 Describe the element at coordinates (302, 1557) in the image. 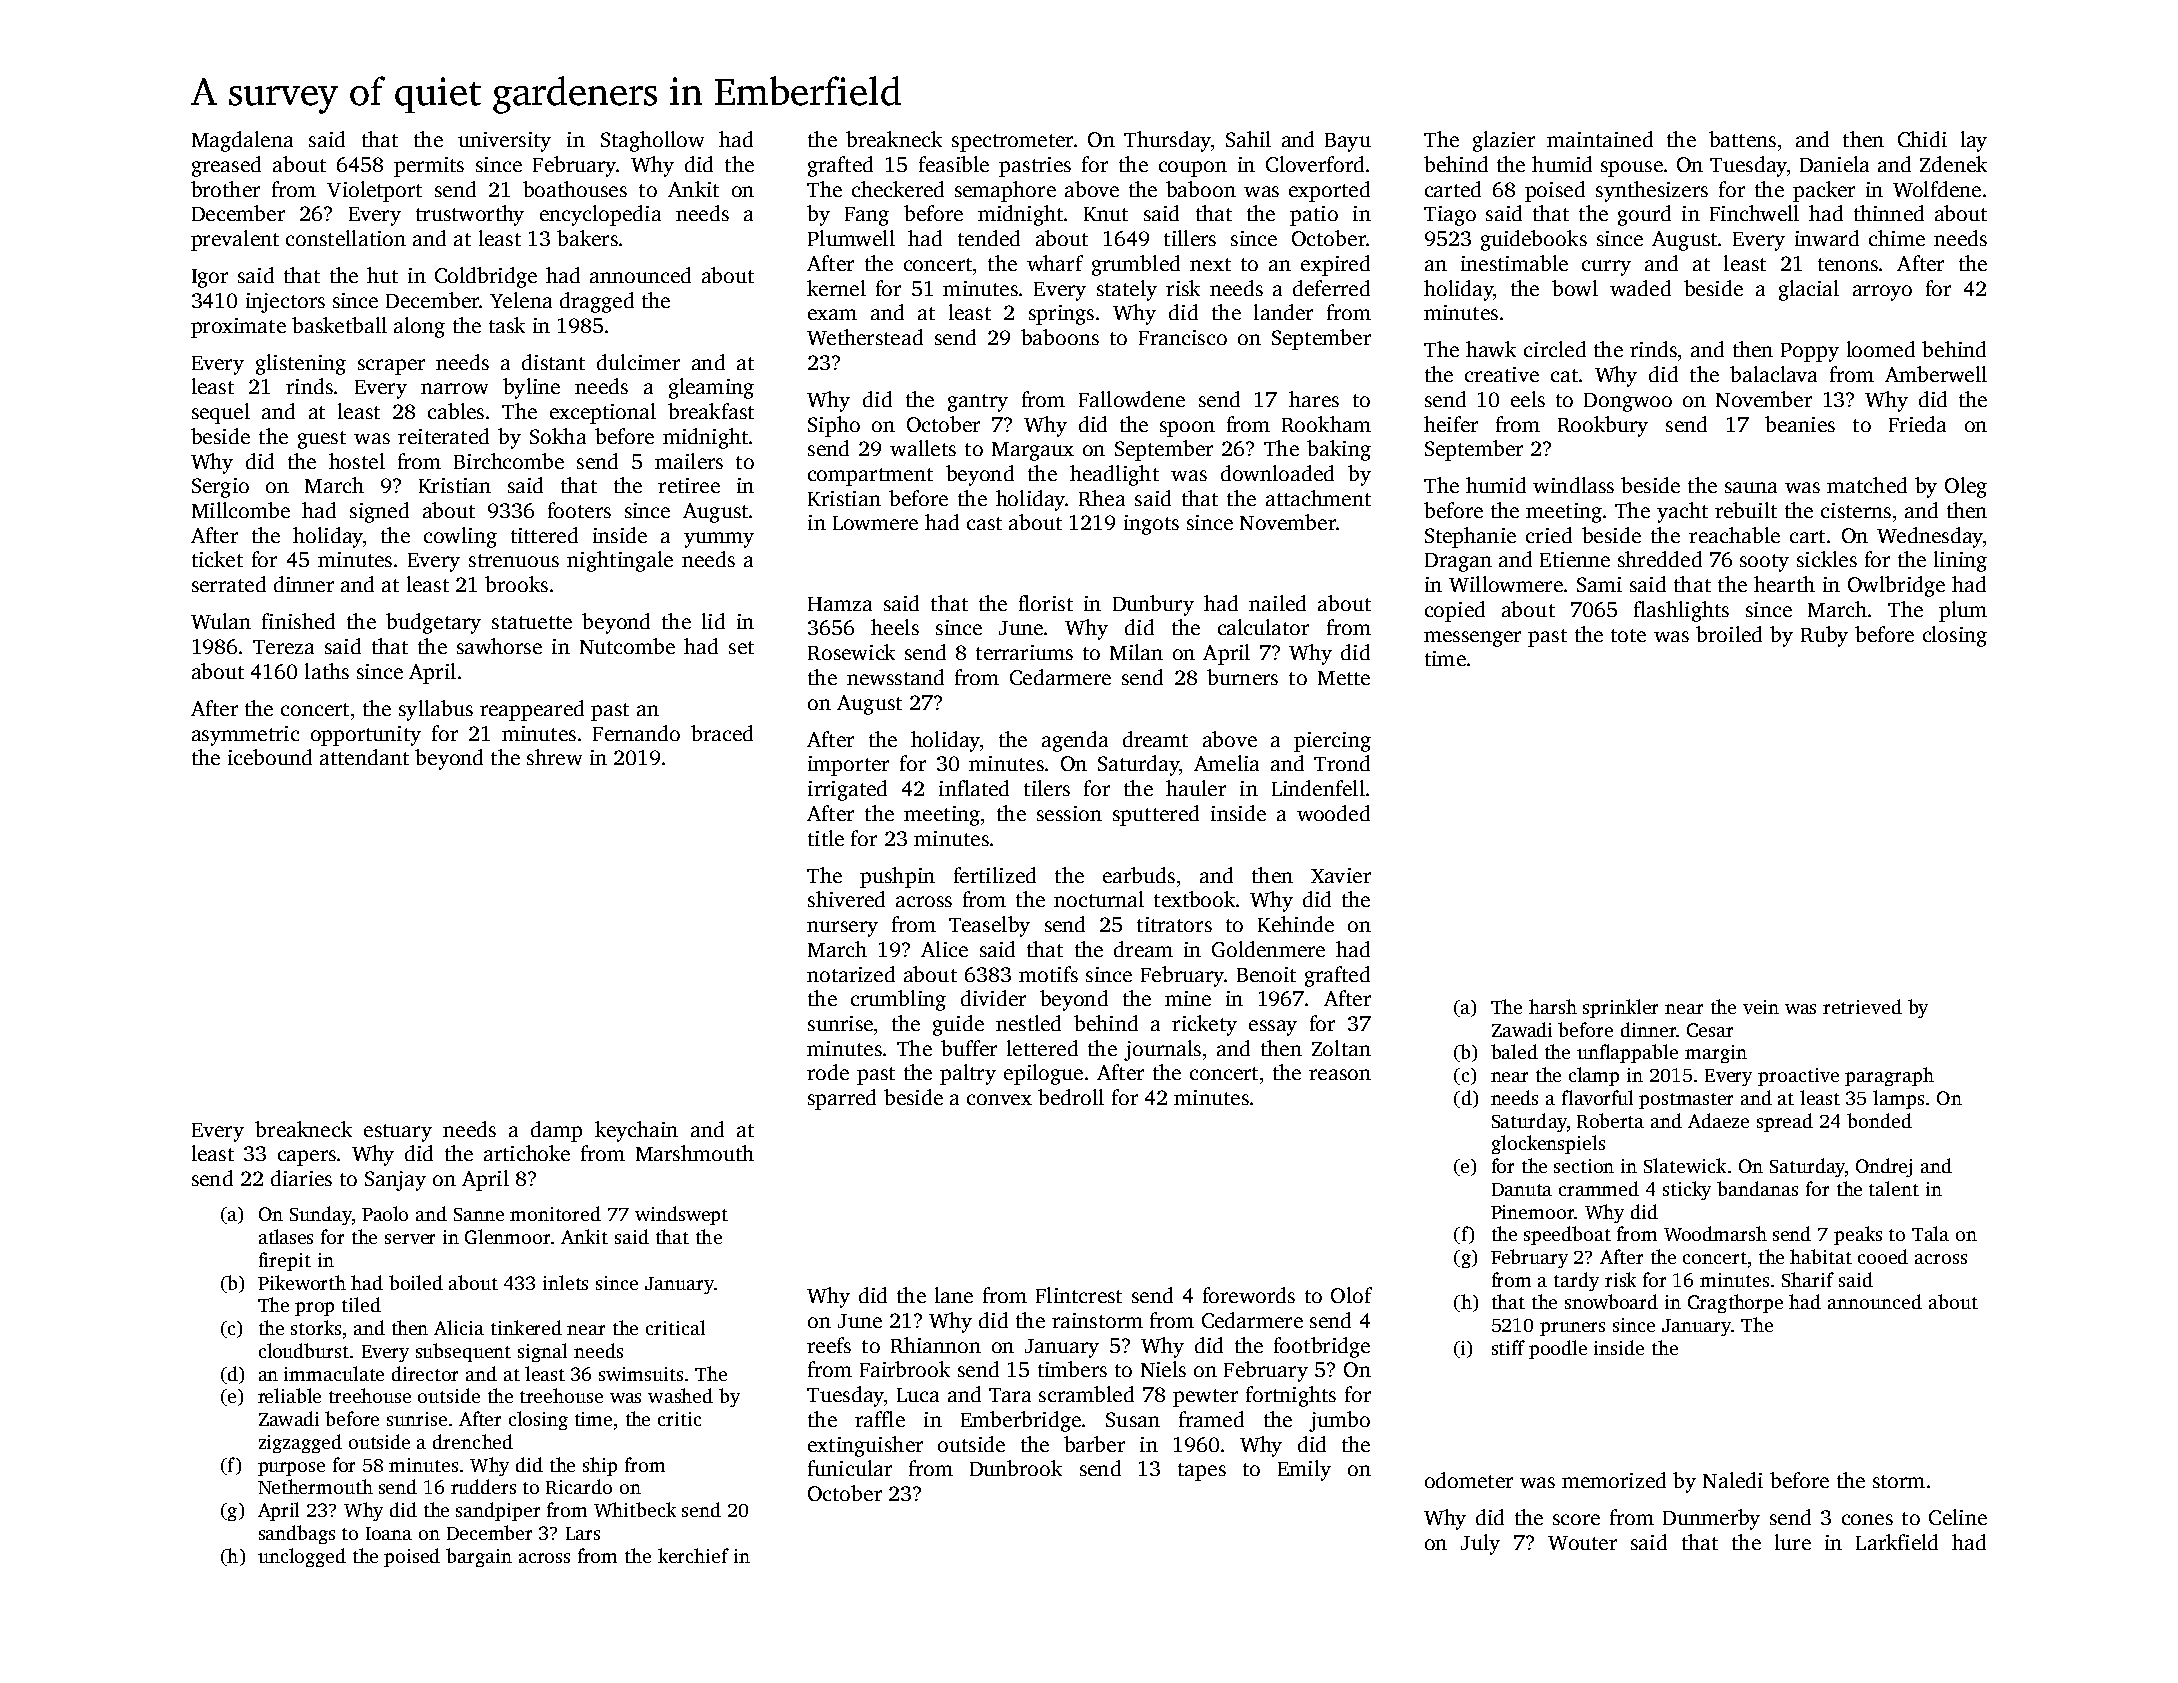

I see `unclogged` at that location.
